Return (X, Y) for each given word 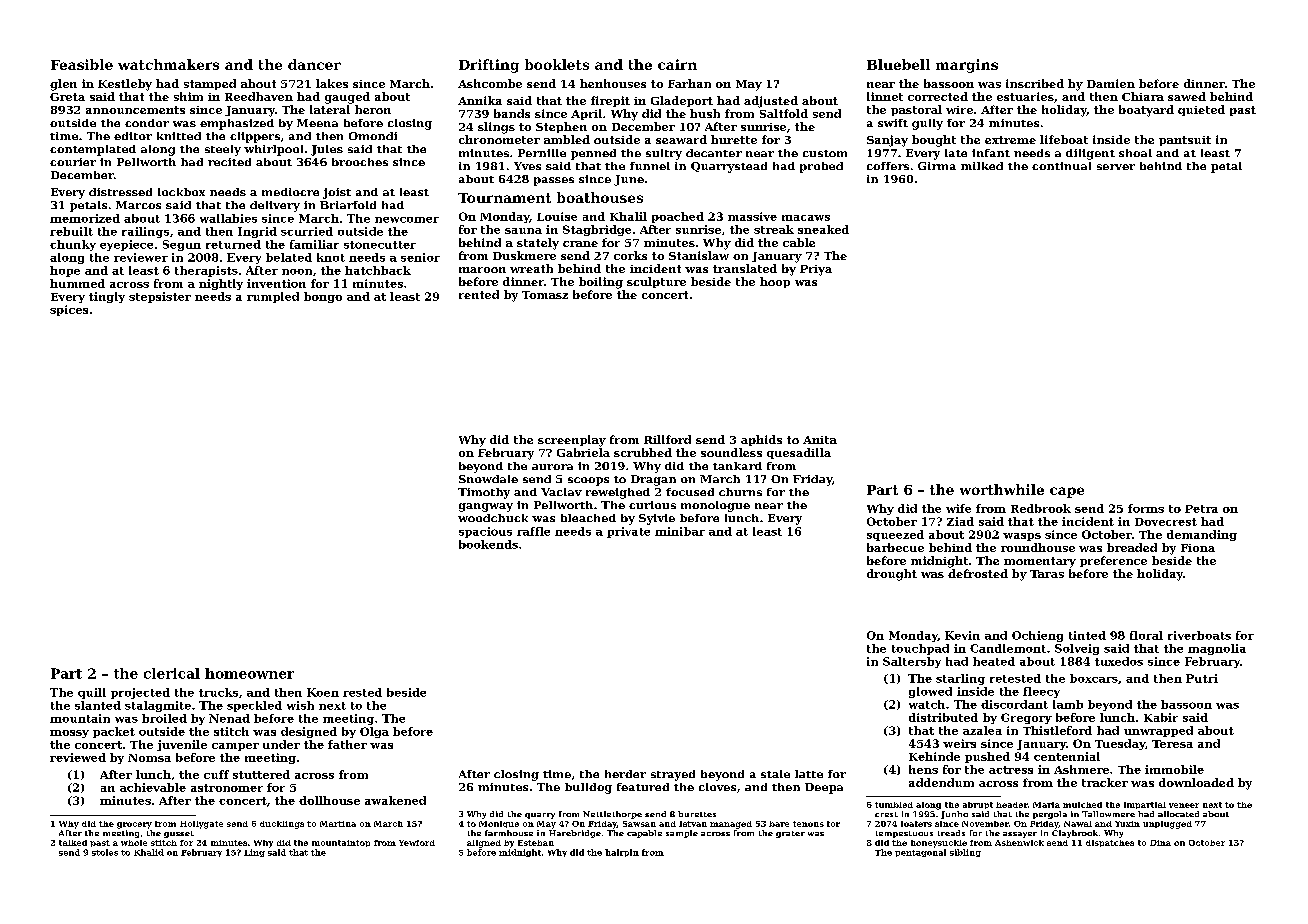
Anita (820, 440)
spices (69, 310)
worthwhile (1002, 489)
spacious (485, 532)
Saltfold (784, 113)
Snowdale (488, 479)
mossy (69, 734)
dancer (314, 64)
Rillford (667, 439)
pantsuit (1185, 141)
